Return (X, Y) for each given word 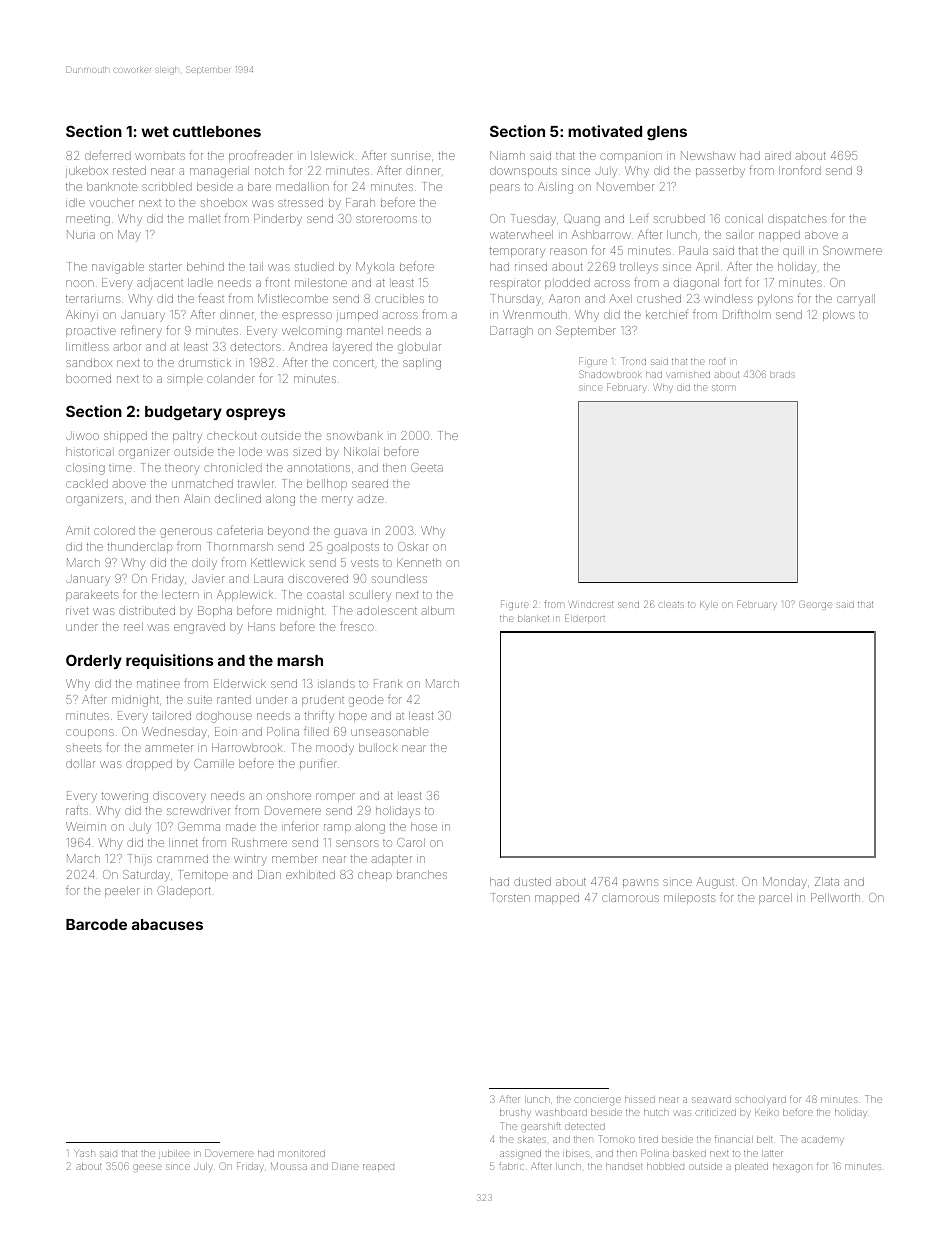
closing (85, 469)
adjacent (160, 283)
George (815, 606)
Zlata (827, 881)
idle (75, 202)
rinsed (531, 266)
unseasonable (389, 731)
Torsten (511, 897)
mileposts (690, 899)
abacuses (167, 924)
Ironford (800, 170)
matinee (158, 684)
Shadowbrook (610, 374)
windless (728, 298)
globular (419, 348)
